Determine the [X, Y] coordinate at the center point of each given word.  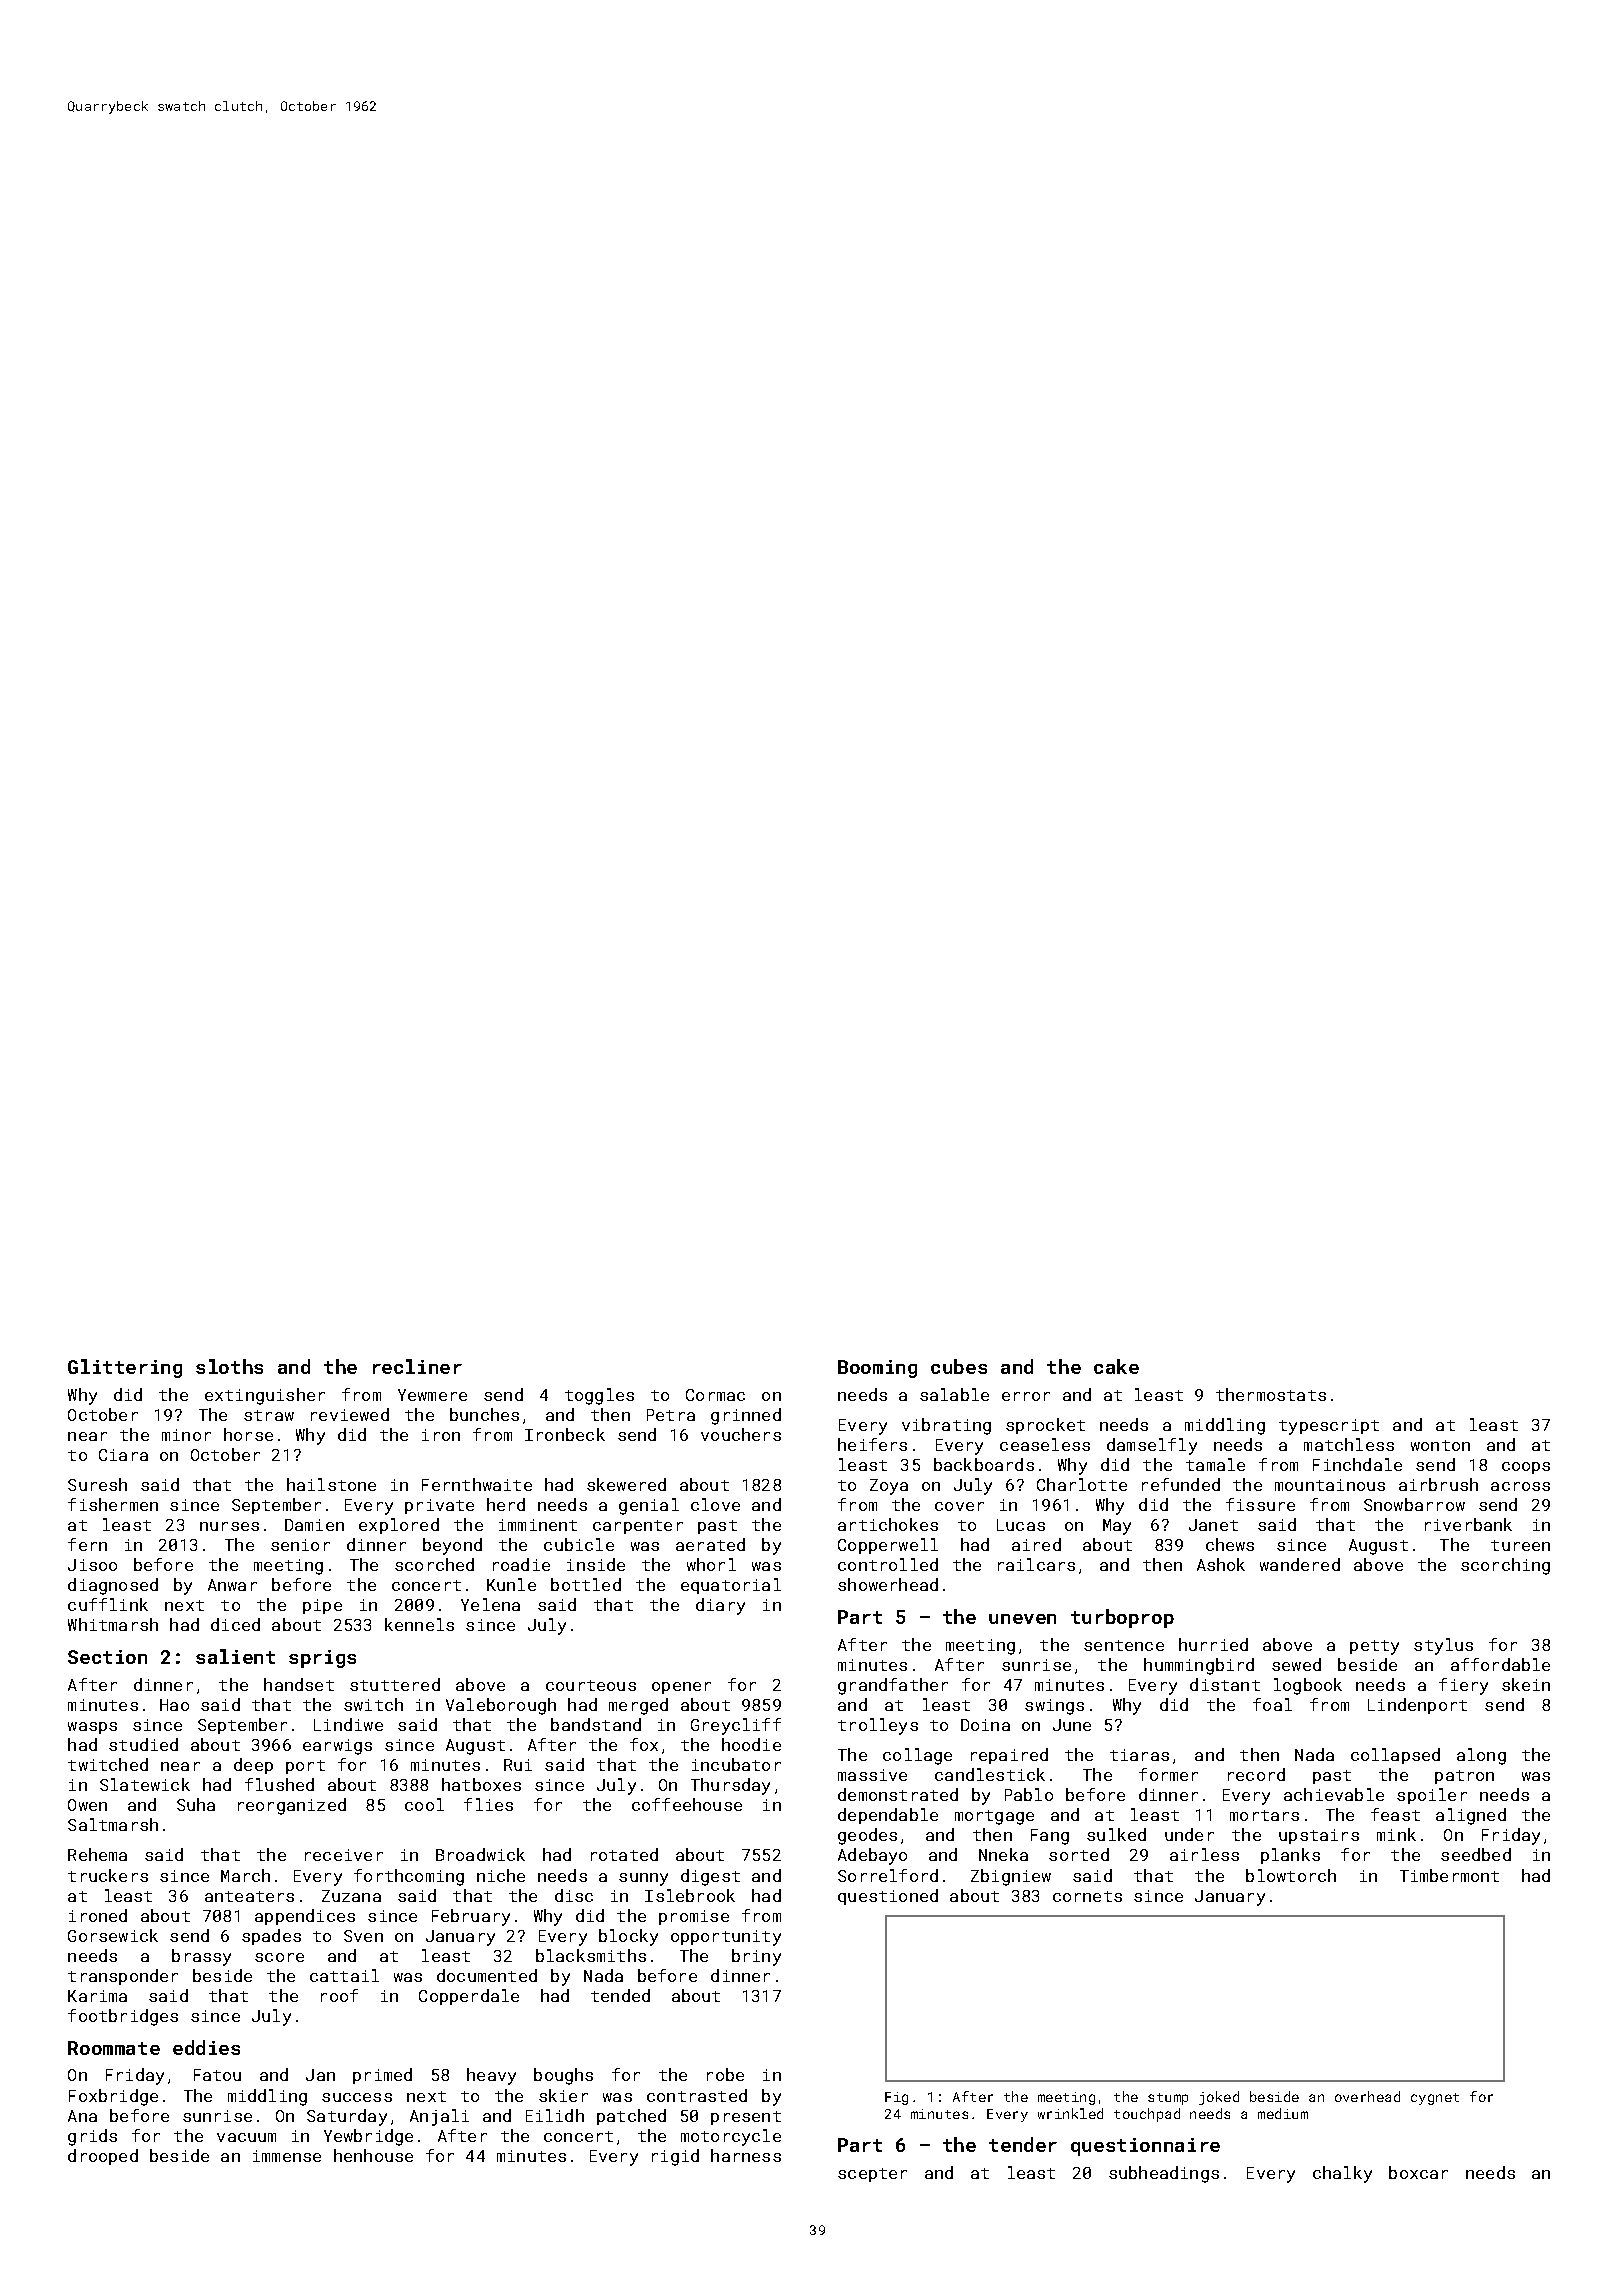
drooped [103, 2157]
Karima [97, 1996]
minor [186, 1435]
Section [107, 1657]
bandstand [596, 1724]
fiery [1463, 1686]
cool [424, 1804]
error [1026, 1396]
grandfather [893, 1686]
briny [756, 1957]
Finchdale [1357, 1464]
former [1168, 1774]
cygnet [1435, 2099]
